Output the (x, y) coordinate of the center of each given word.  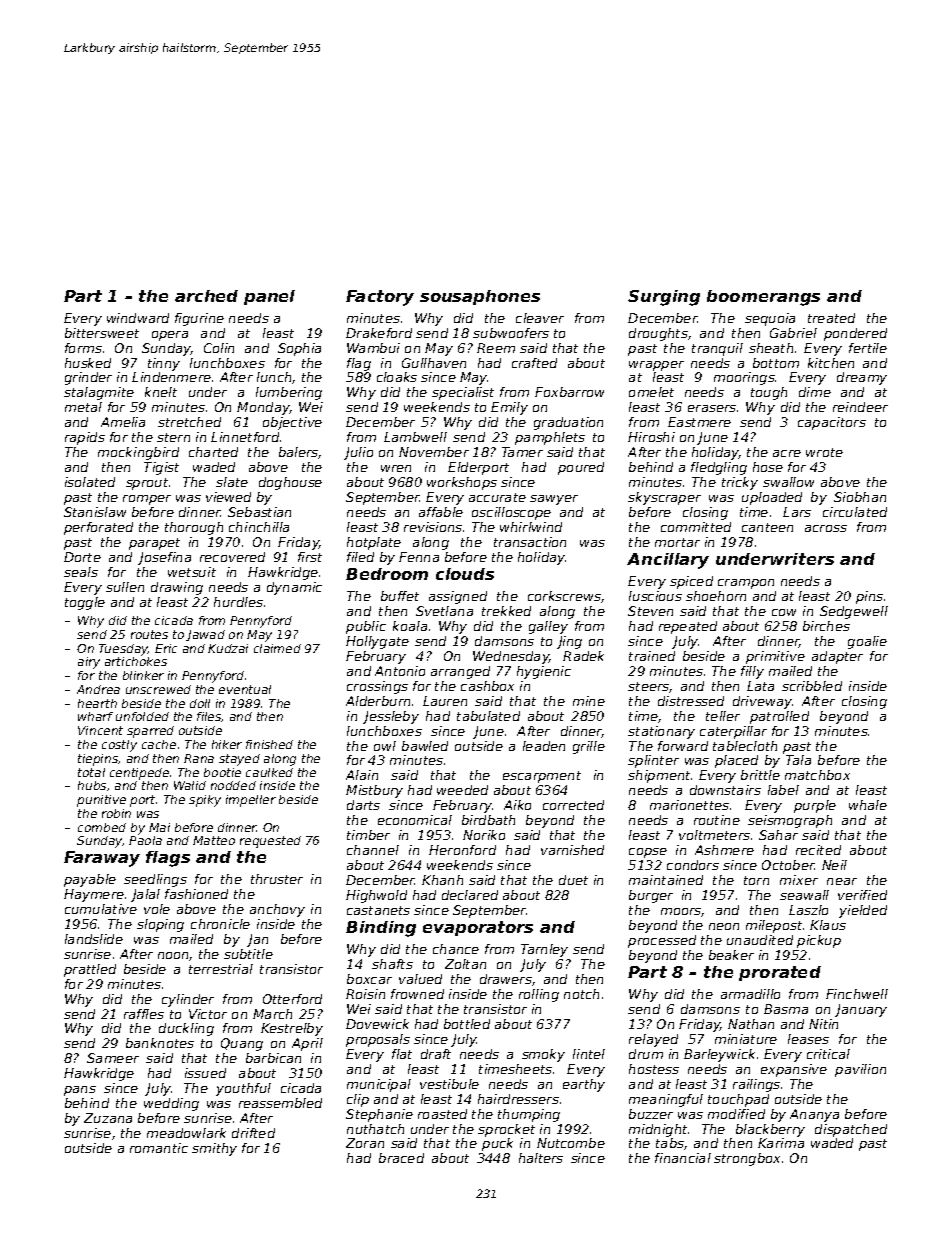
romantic (159, 1148)
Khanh (442, 880)
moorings (744, 378)
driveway (762, 702)
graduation (568, 423)
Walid (190, 785)
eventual (245, 689)
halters (541, 1158)
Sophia (299, 349)
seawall (804, 895)
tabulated (488, 716)
